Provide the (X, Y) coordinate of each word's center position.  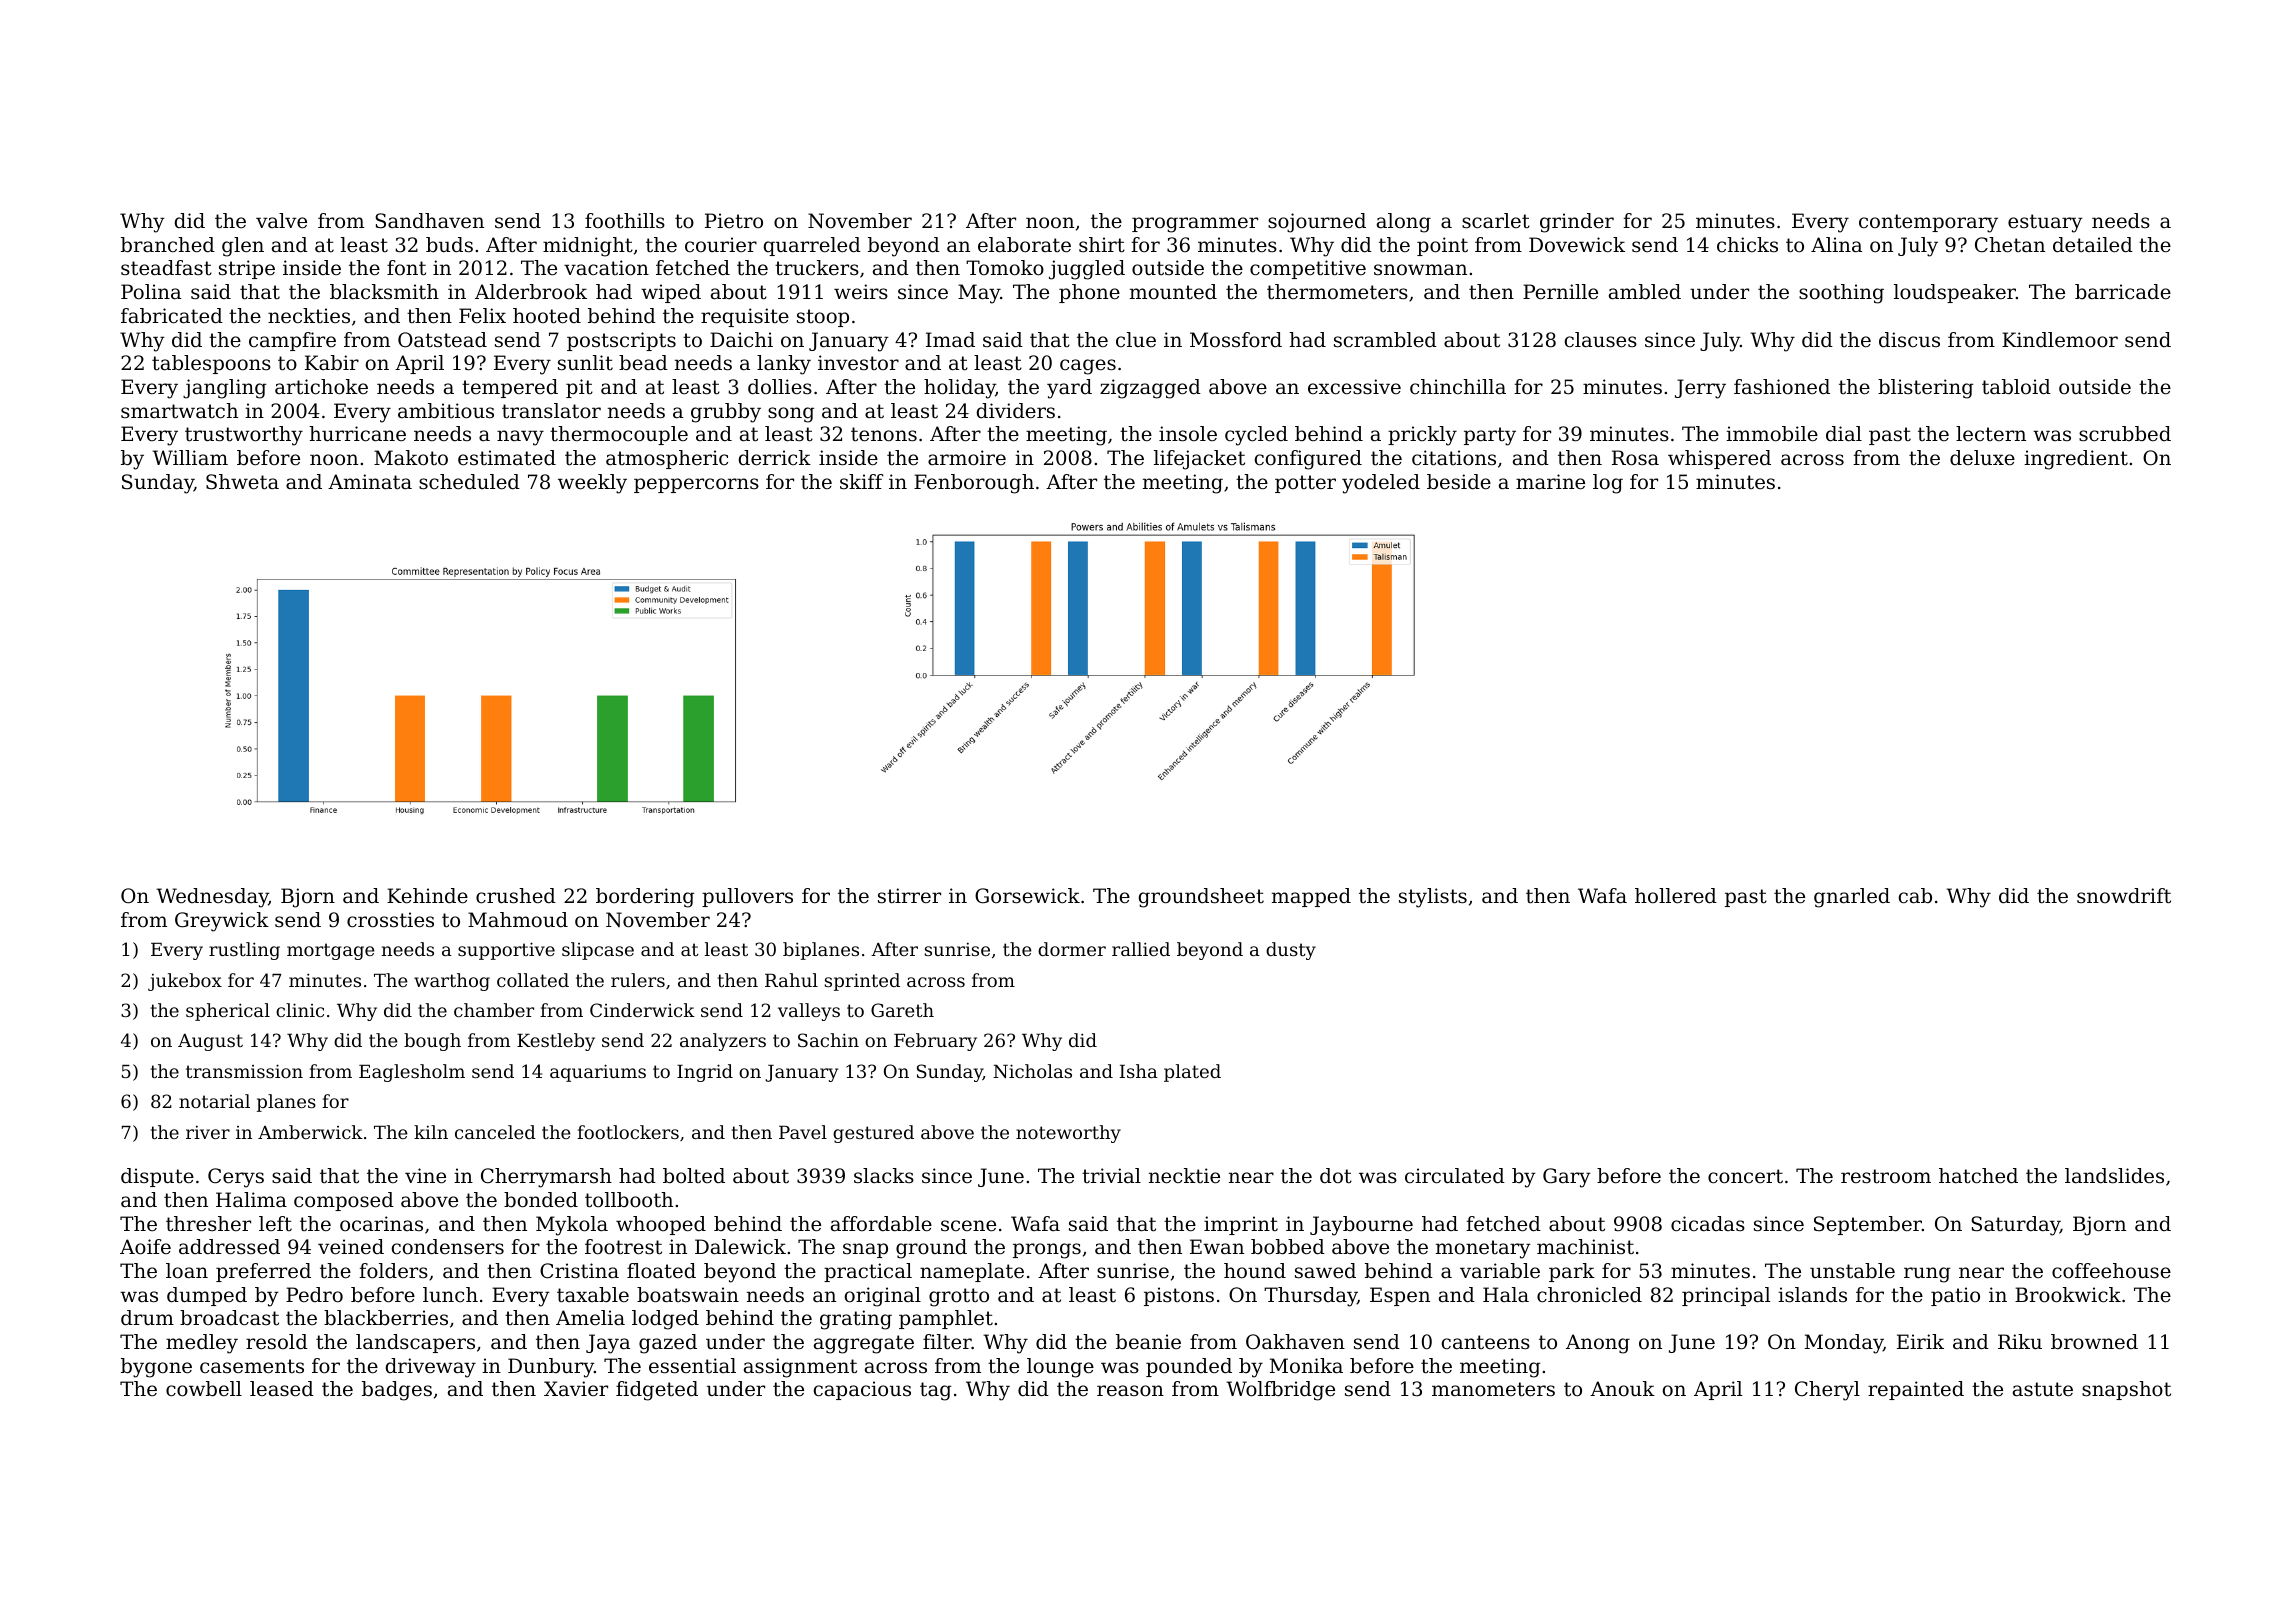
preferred (263, 1272)
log (1608, 484)
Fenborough (974, 484)
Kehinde (427, 896)
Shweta (242, 482)
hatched (1978, 1176)
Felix (482, 316)
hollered (1676, 896)
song (791, 415)
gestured (873, 1134)
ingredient (2076, 460)
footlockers (628, 1132)
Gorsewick (1027, 896)
